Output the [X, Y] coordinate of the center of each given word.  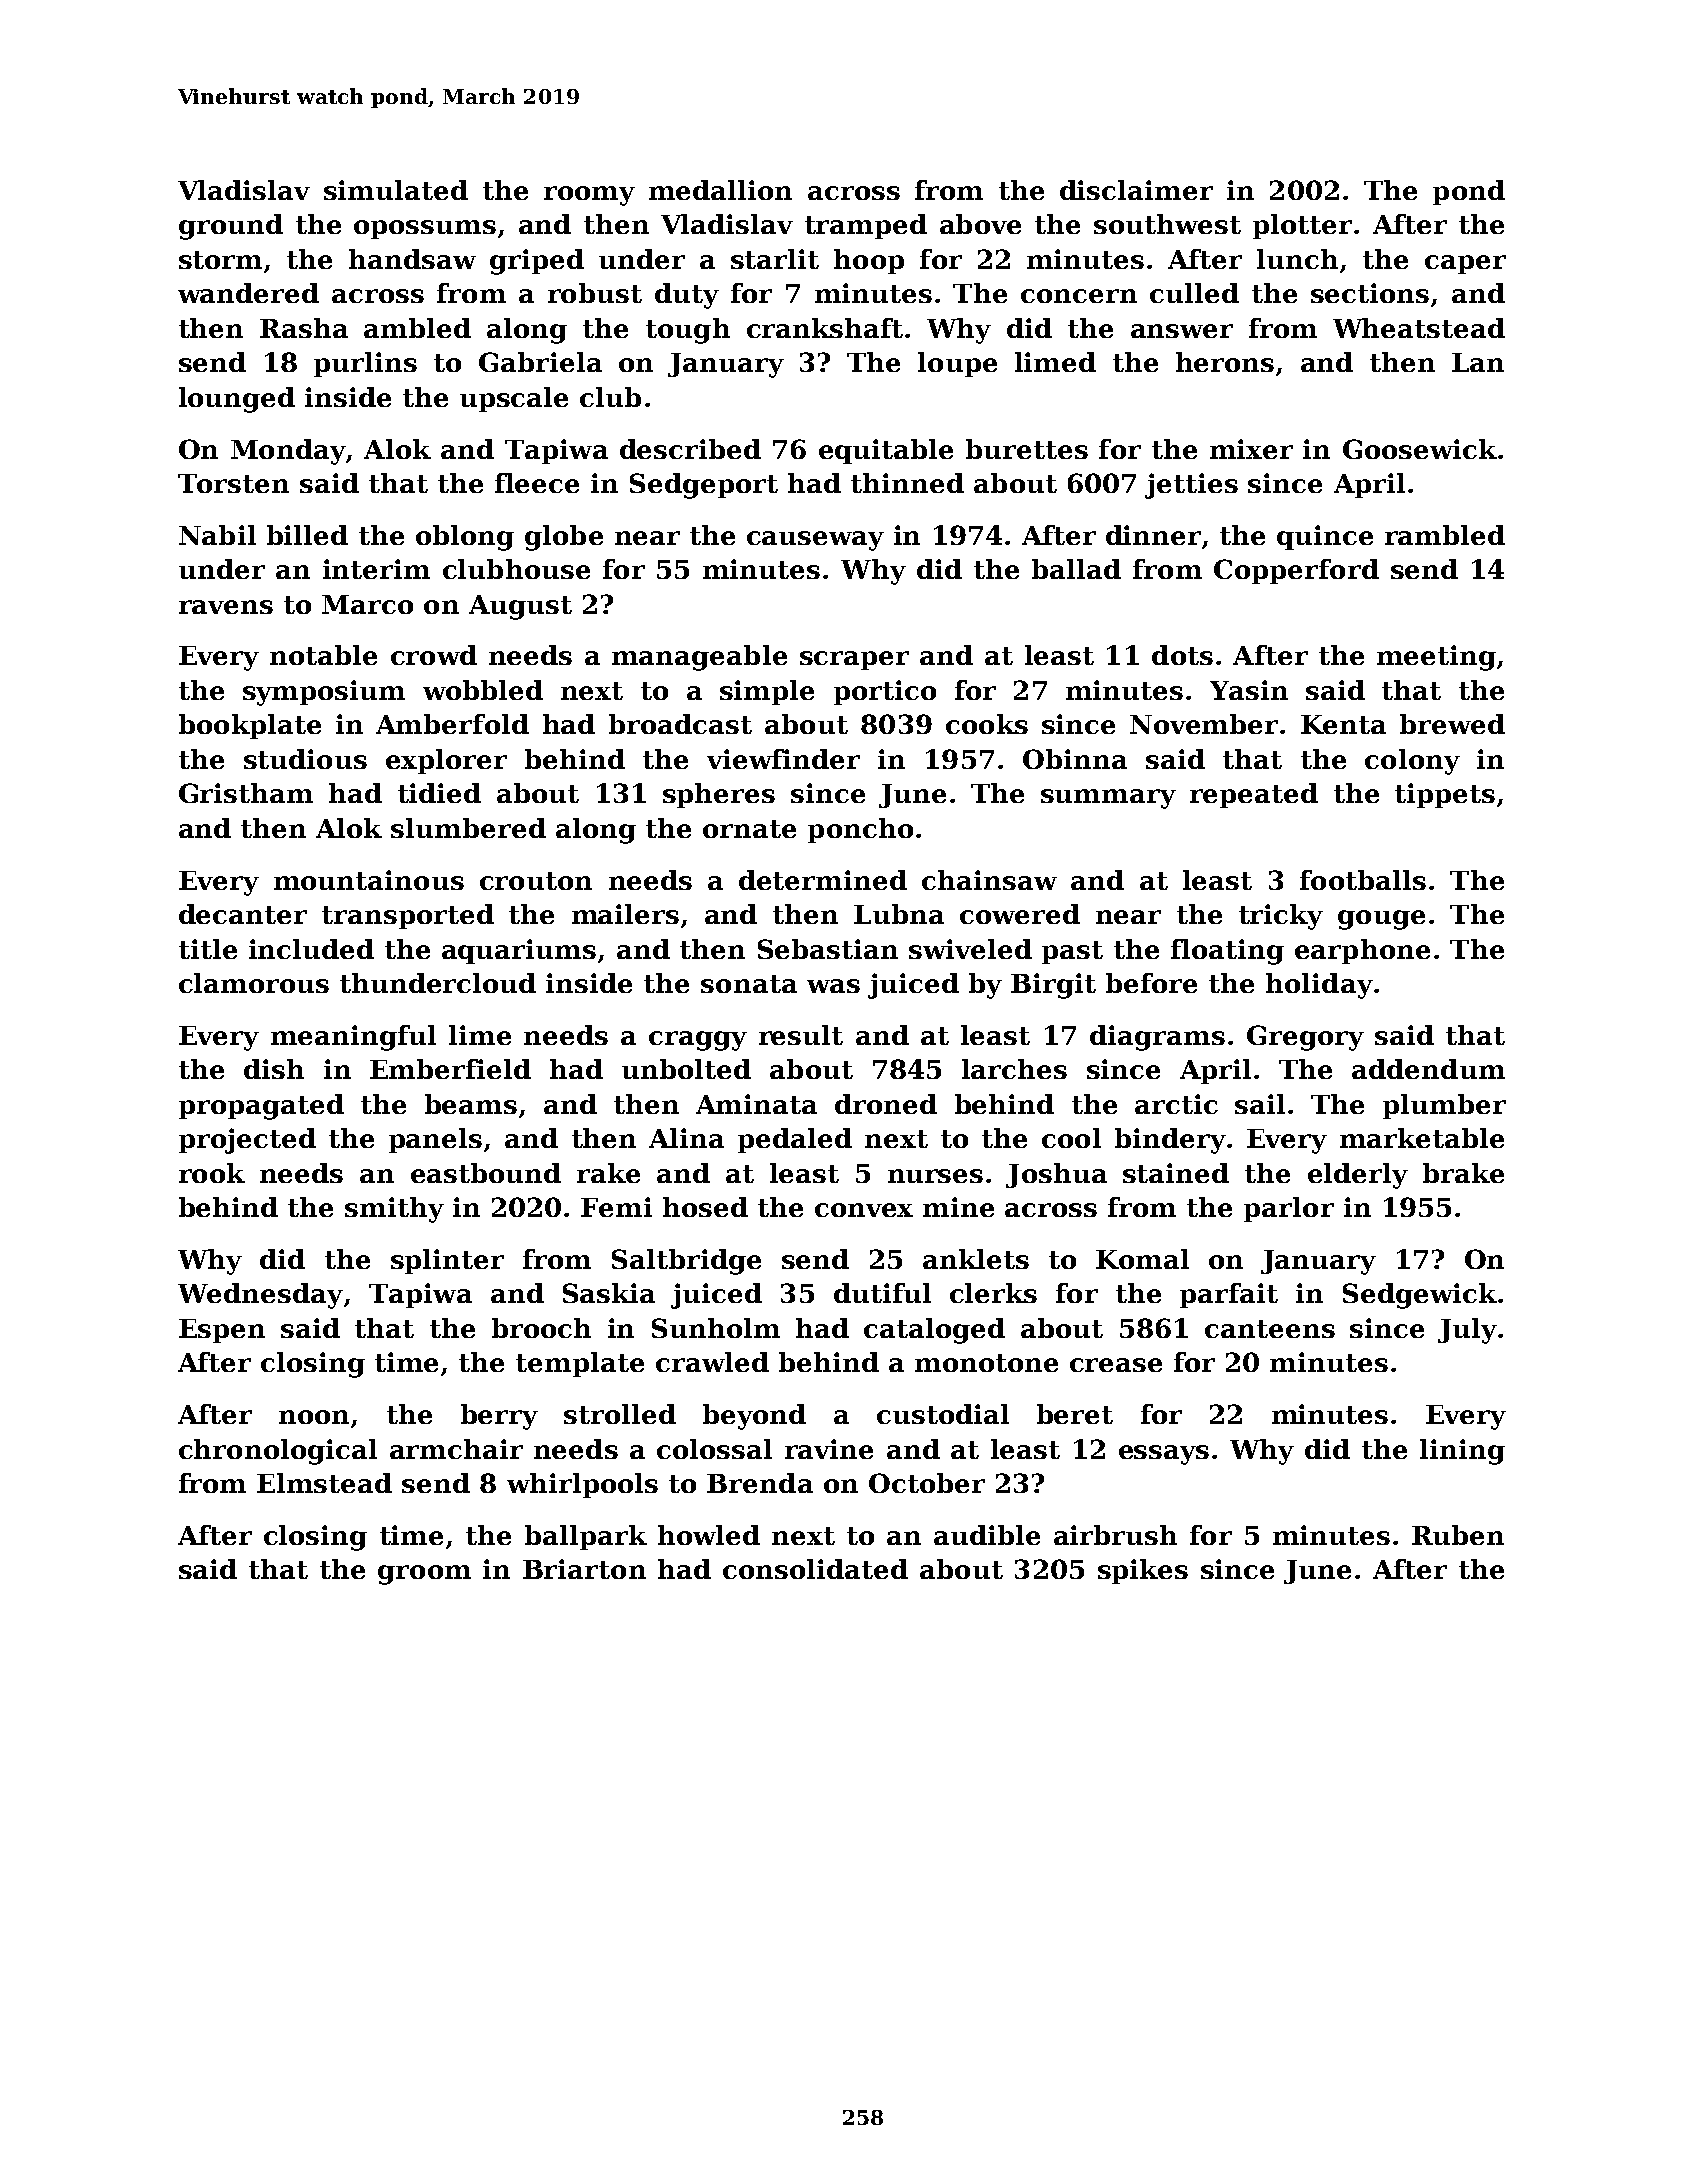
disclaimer [1136, 190]
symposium [324, 693]
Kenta [1343, 724]
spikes [1143, 1571]
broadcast [680, 724]
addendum [1428, 1069]
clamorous [254, 983]
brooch [541, 1328]
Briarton [584, 1569]
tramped [866, 226]
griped [537, 262]
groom [424, 1575]
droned [886, 1104]
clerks [993, 1293]
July [1467, 1331]
